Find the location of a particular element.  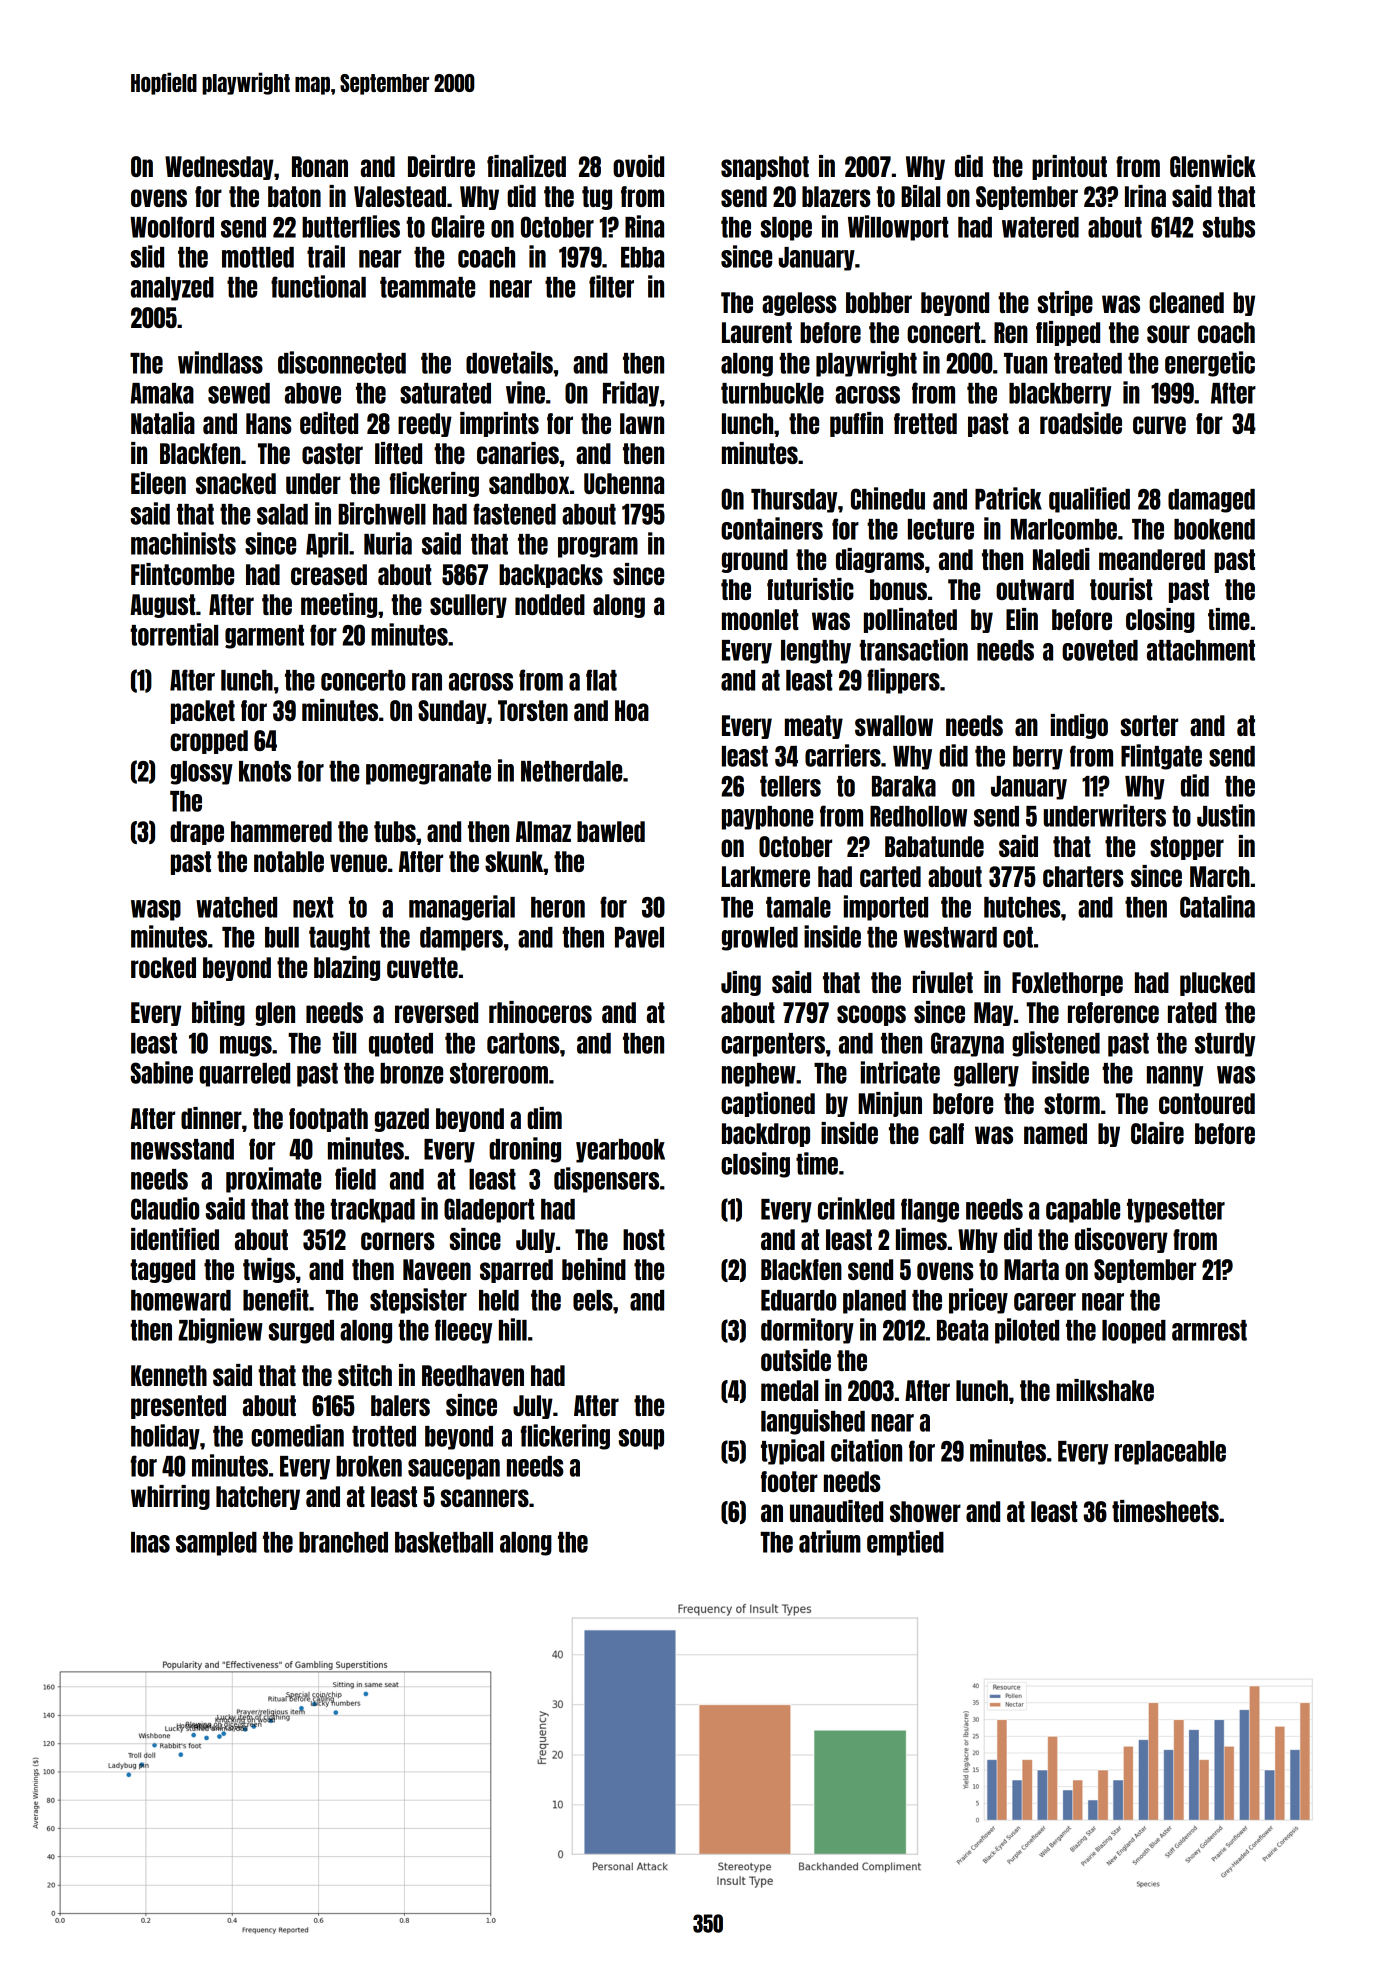

snapshot is located at coordinates (765, 168).
